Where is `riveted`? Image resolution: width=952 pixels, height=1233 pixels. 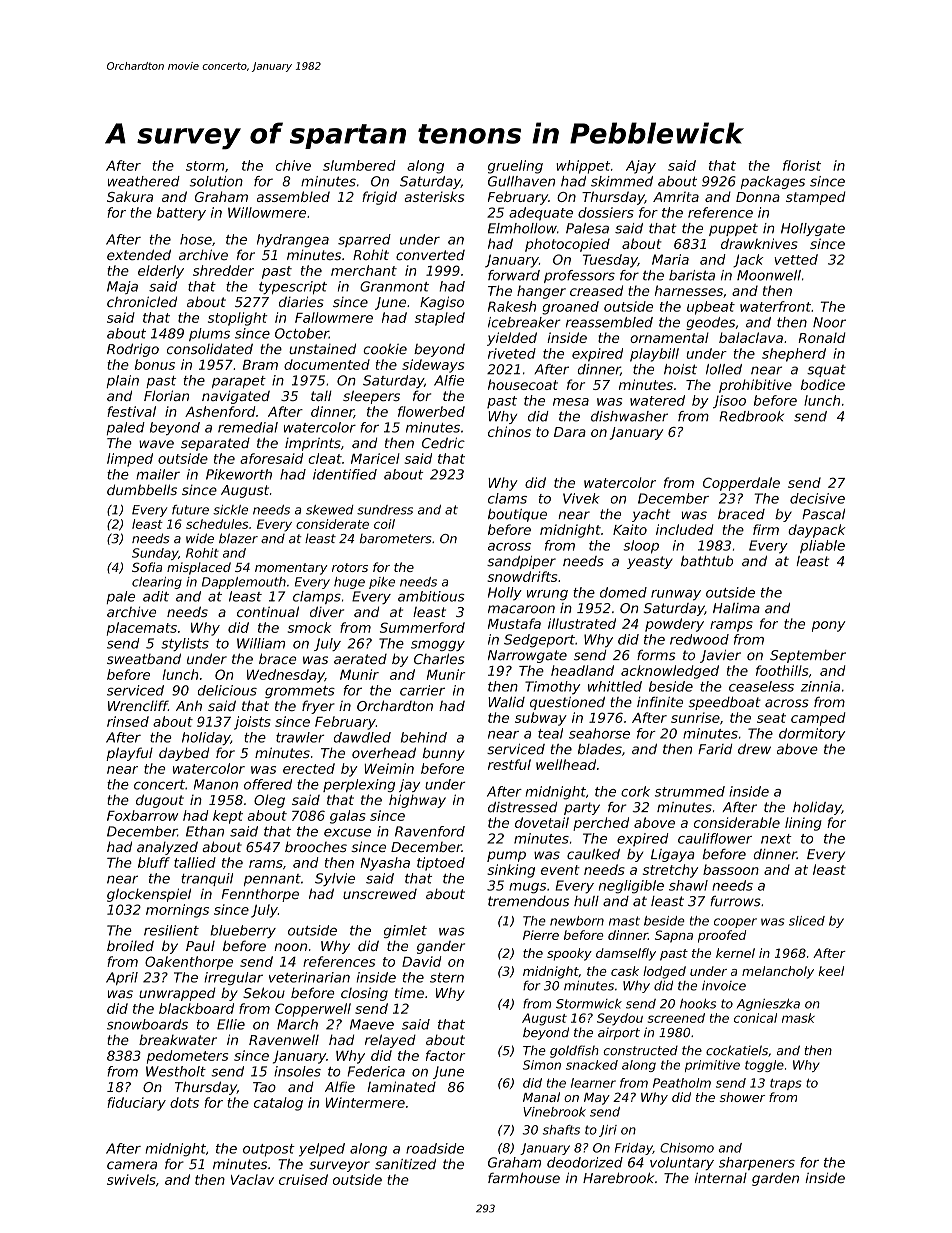 riveted is located at coordinates (512, 353).
